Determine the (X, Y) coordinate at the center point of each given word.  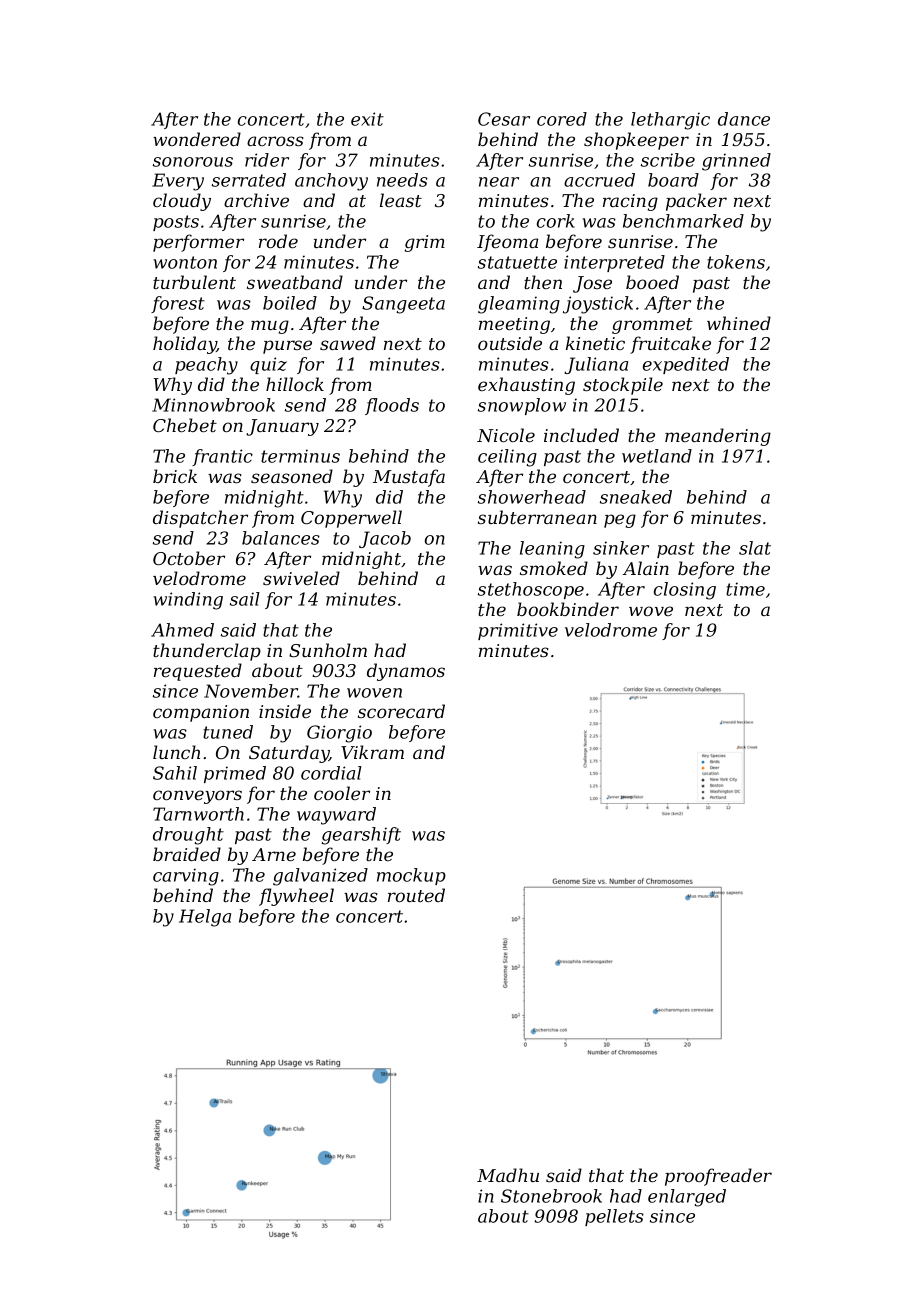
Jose (592, 284)
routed (416, 895)
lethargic (670, 121)
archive (256, 200)
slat (755, 548)
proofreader (718, 1177)
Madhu (508, 1175)
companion (201, 713)
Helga (205, 918)
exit (367, 119)
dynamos (406, 672)
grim (425, 243)
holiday (185, 345)
